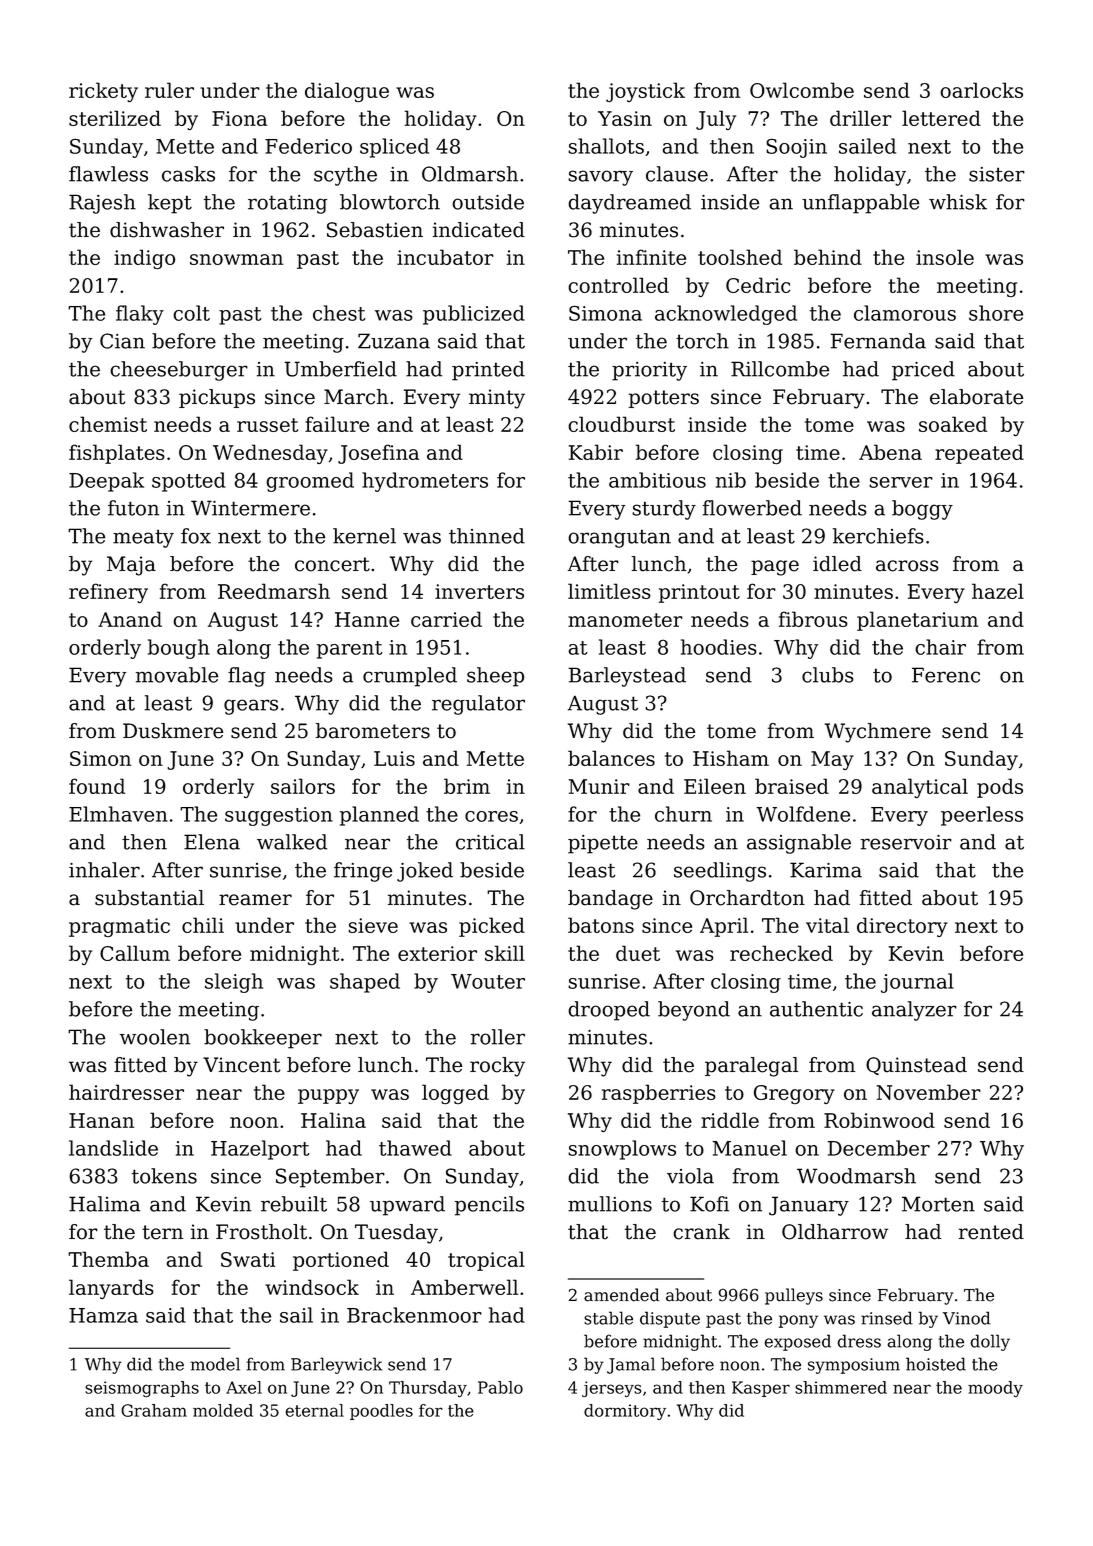 The image size is (1093, 1546). Describe the element at coordinates (907, 566) in the document. I see `across` at that location.
